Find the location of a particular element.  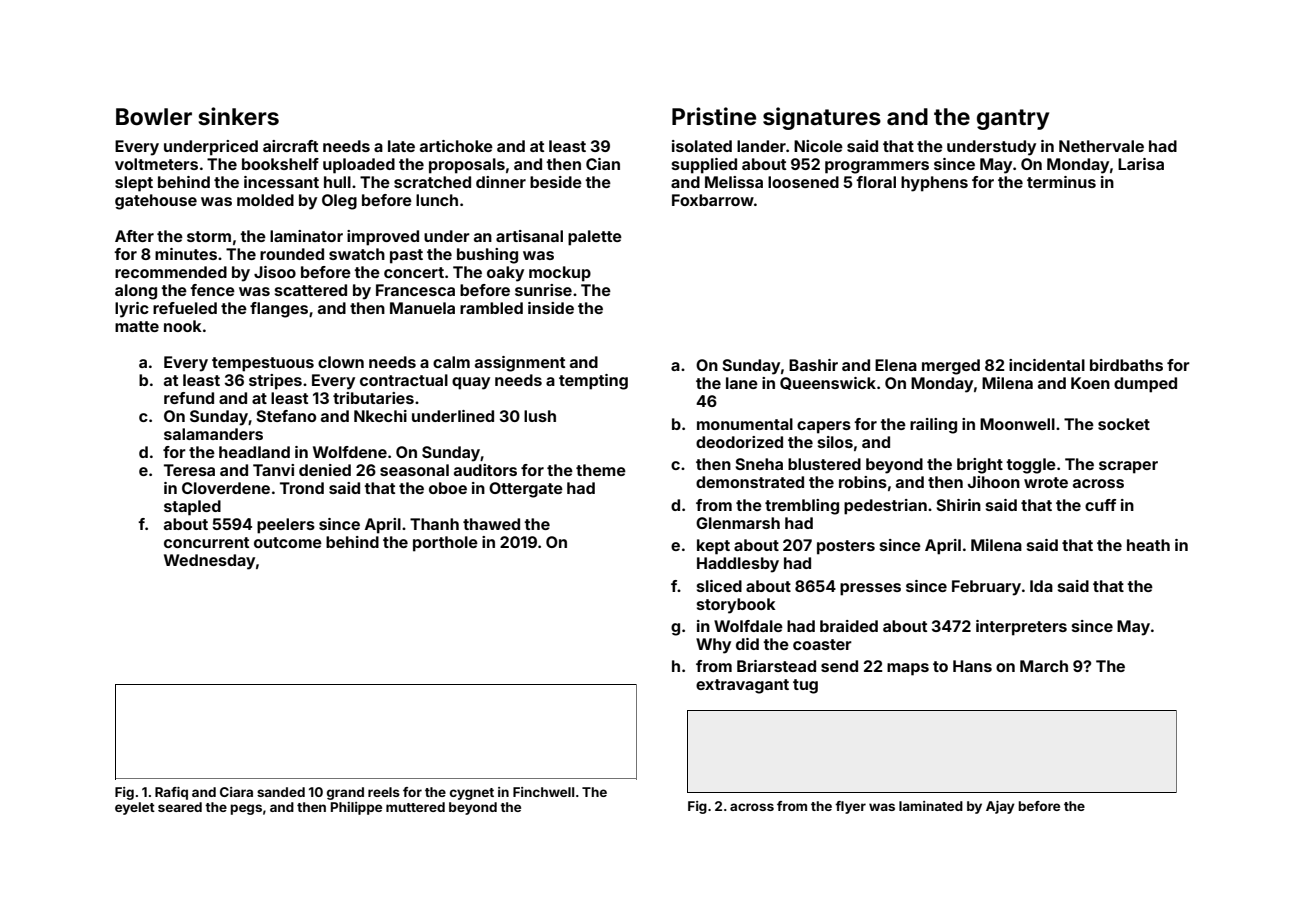

clown is located at coordinates (341, 362).
